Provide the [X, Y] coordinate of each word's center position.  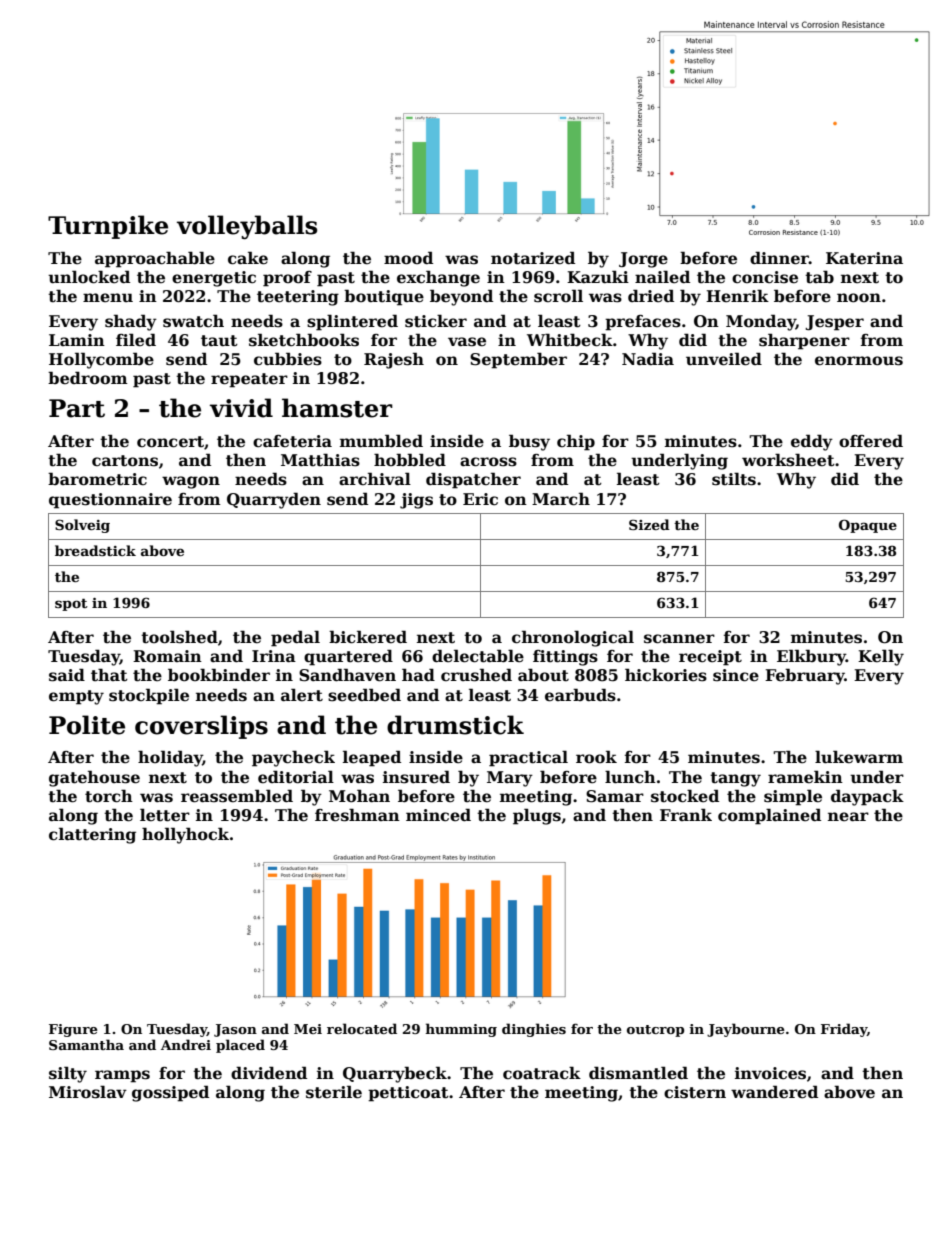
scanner [679, 639]
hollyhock [185, 835]
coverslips [201, 727]
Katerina [864, 258]
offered [871, 441]
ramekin [805, 777]
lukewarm [859, 757]
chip [576, 442]
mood [408, 258]
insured [416, 777]
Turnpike [108, 227]
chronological [573, 638]
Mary [510, 779]
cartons [125, 461]
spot [71, 605]
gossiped [170, 1093]
